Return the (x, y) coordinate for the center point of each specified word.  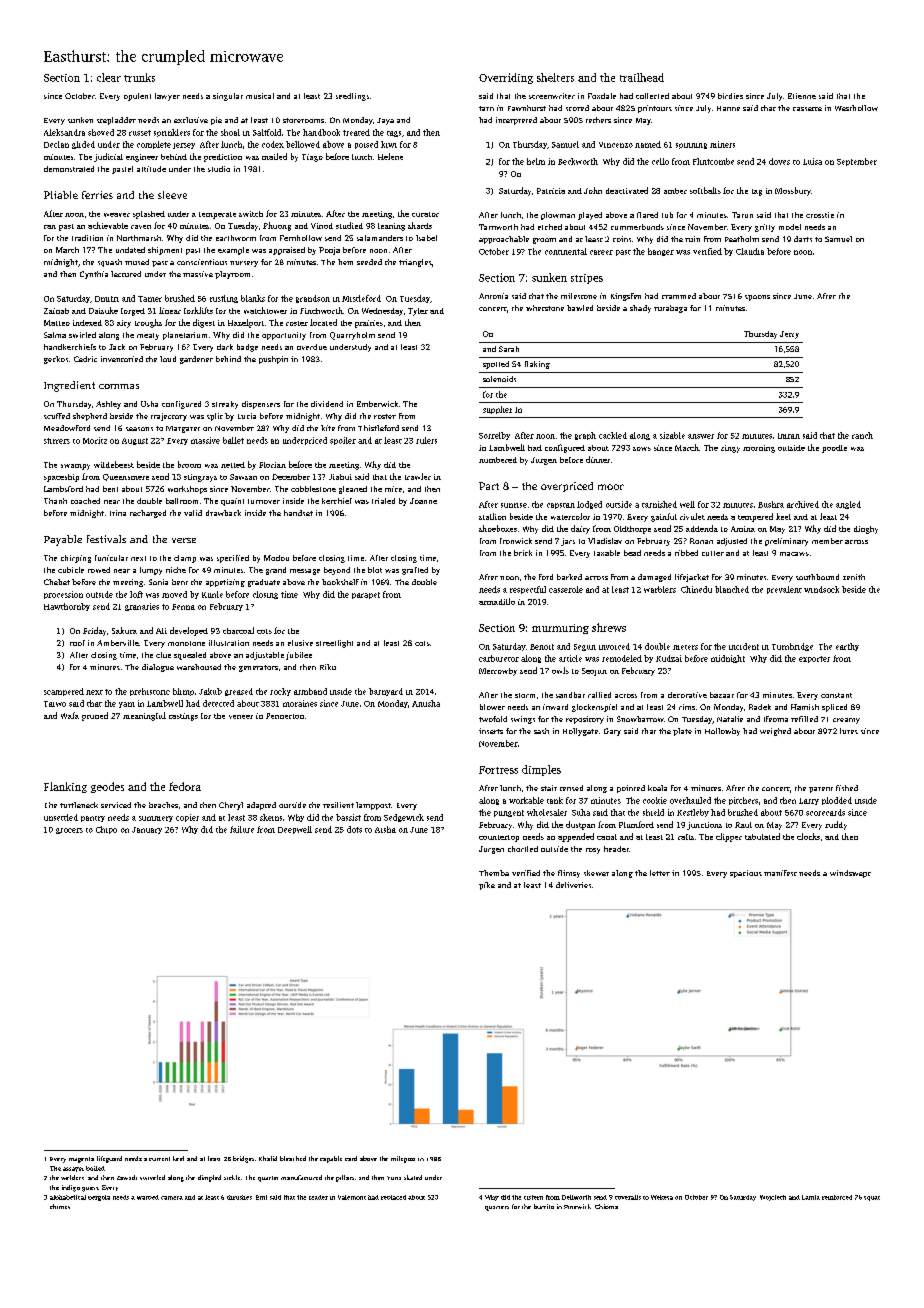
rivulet (692, 516)
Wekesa (662, 1197)
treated (356, 132)
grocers (69, 831)
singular (228, 97)
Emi (261, 1197)
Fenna (183, 607)
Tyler (418, 312)
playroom (232, 275)
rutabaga (670, 309)
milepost (403, 1159)
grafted (415, 571)
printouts (655, 109)
